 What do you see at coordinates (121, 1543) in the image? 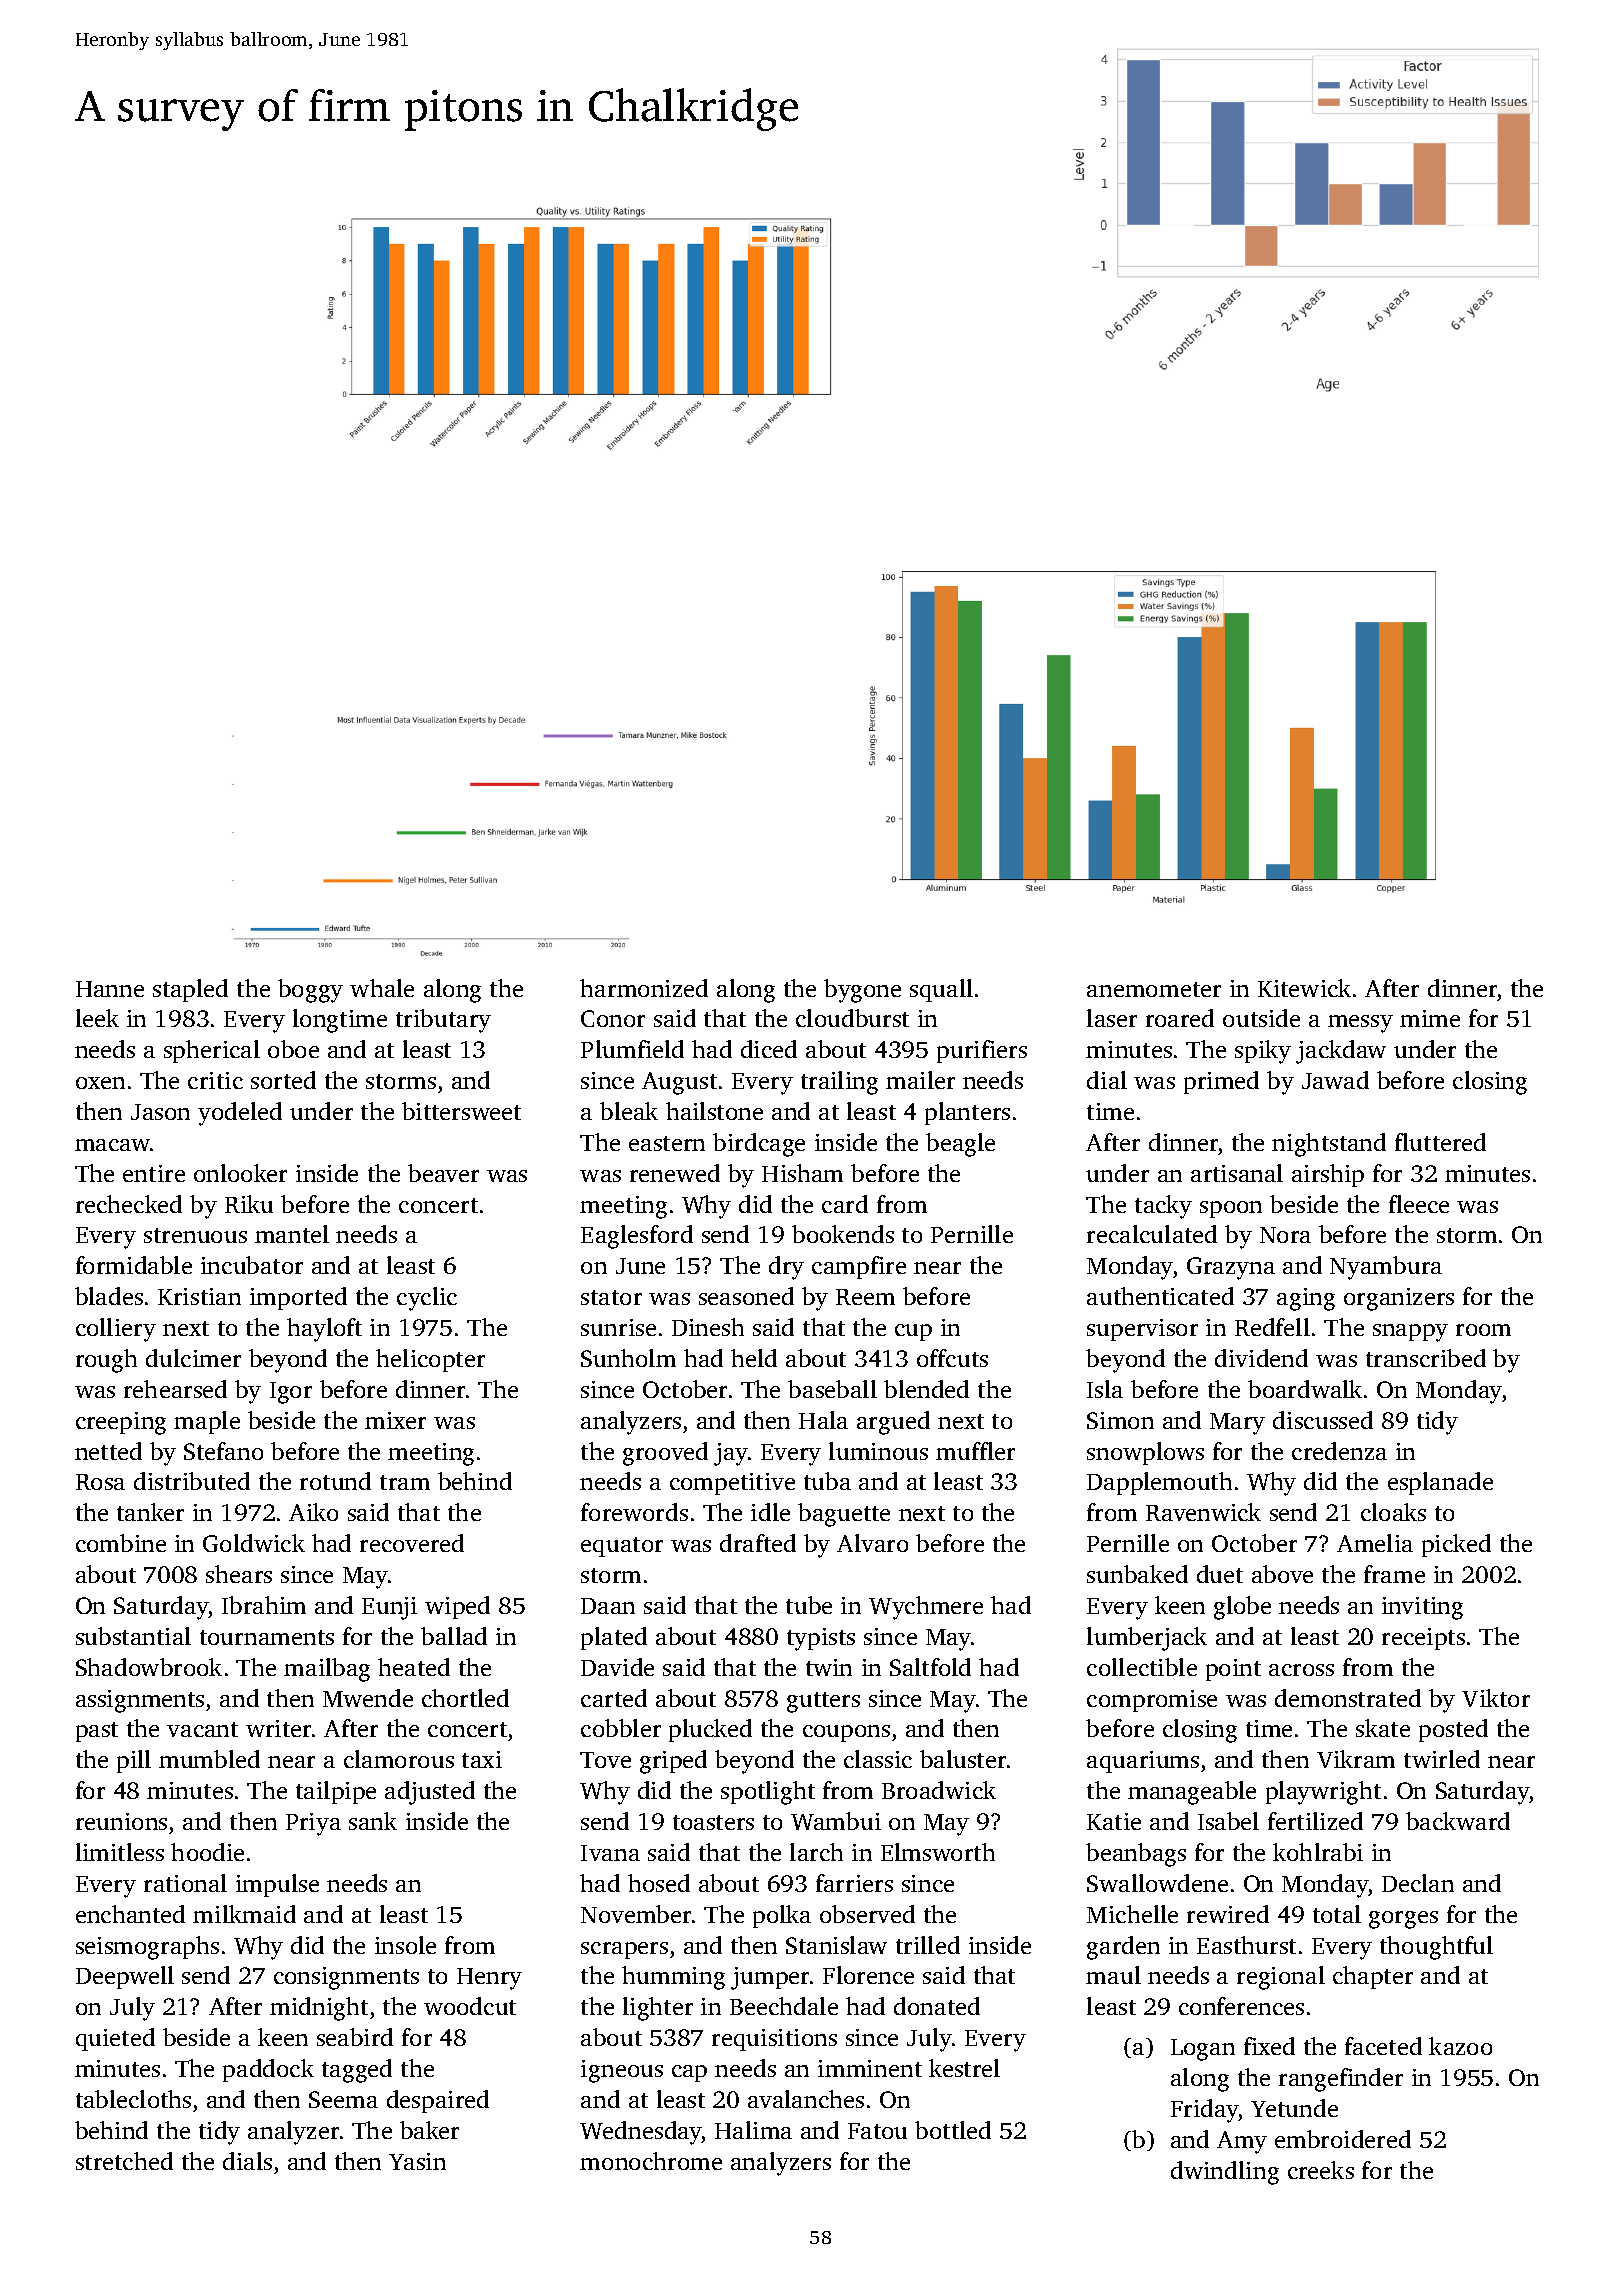
I see `combine` at bounding box center [121, 1543].
